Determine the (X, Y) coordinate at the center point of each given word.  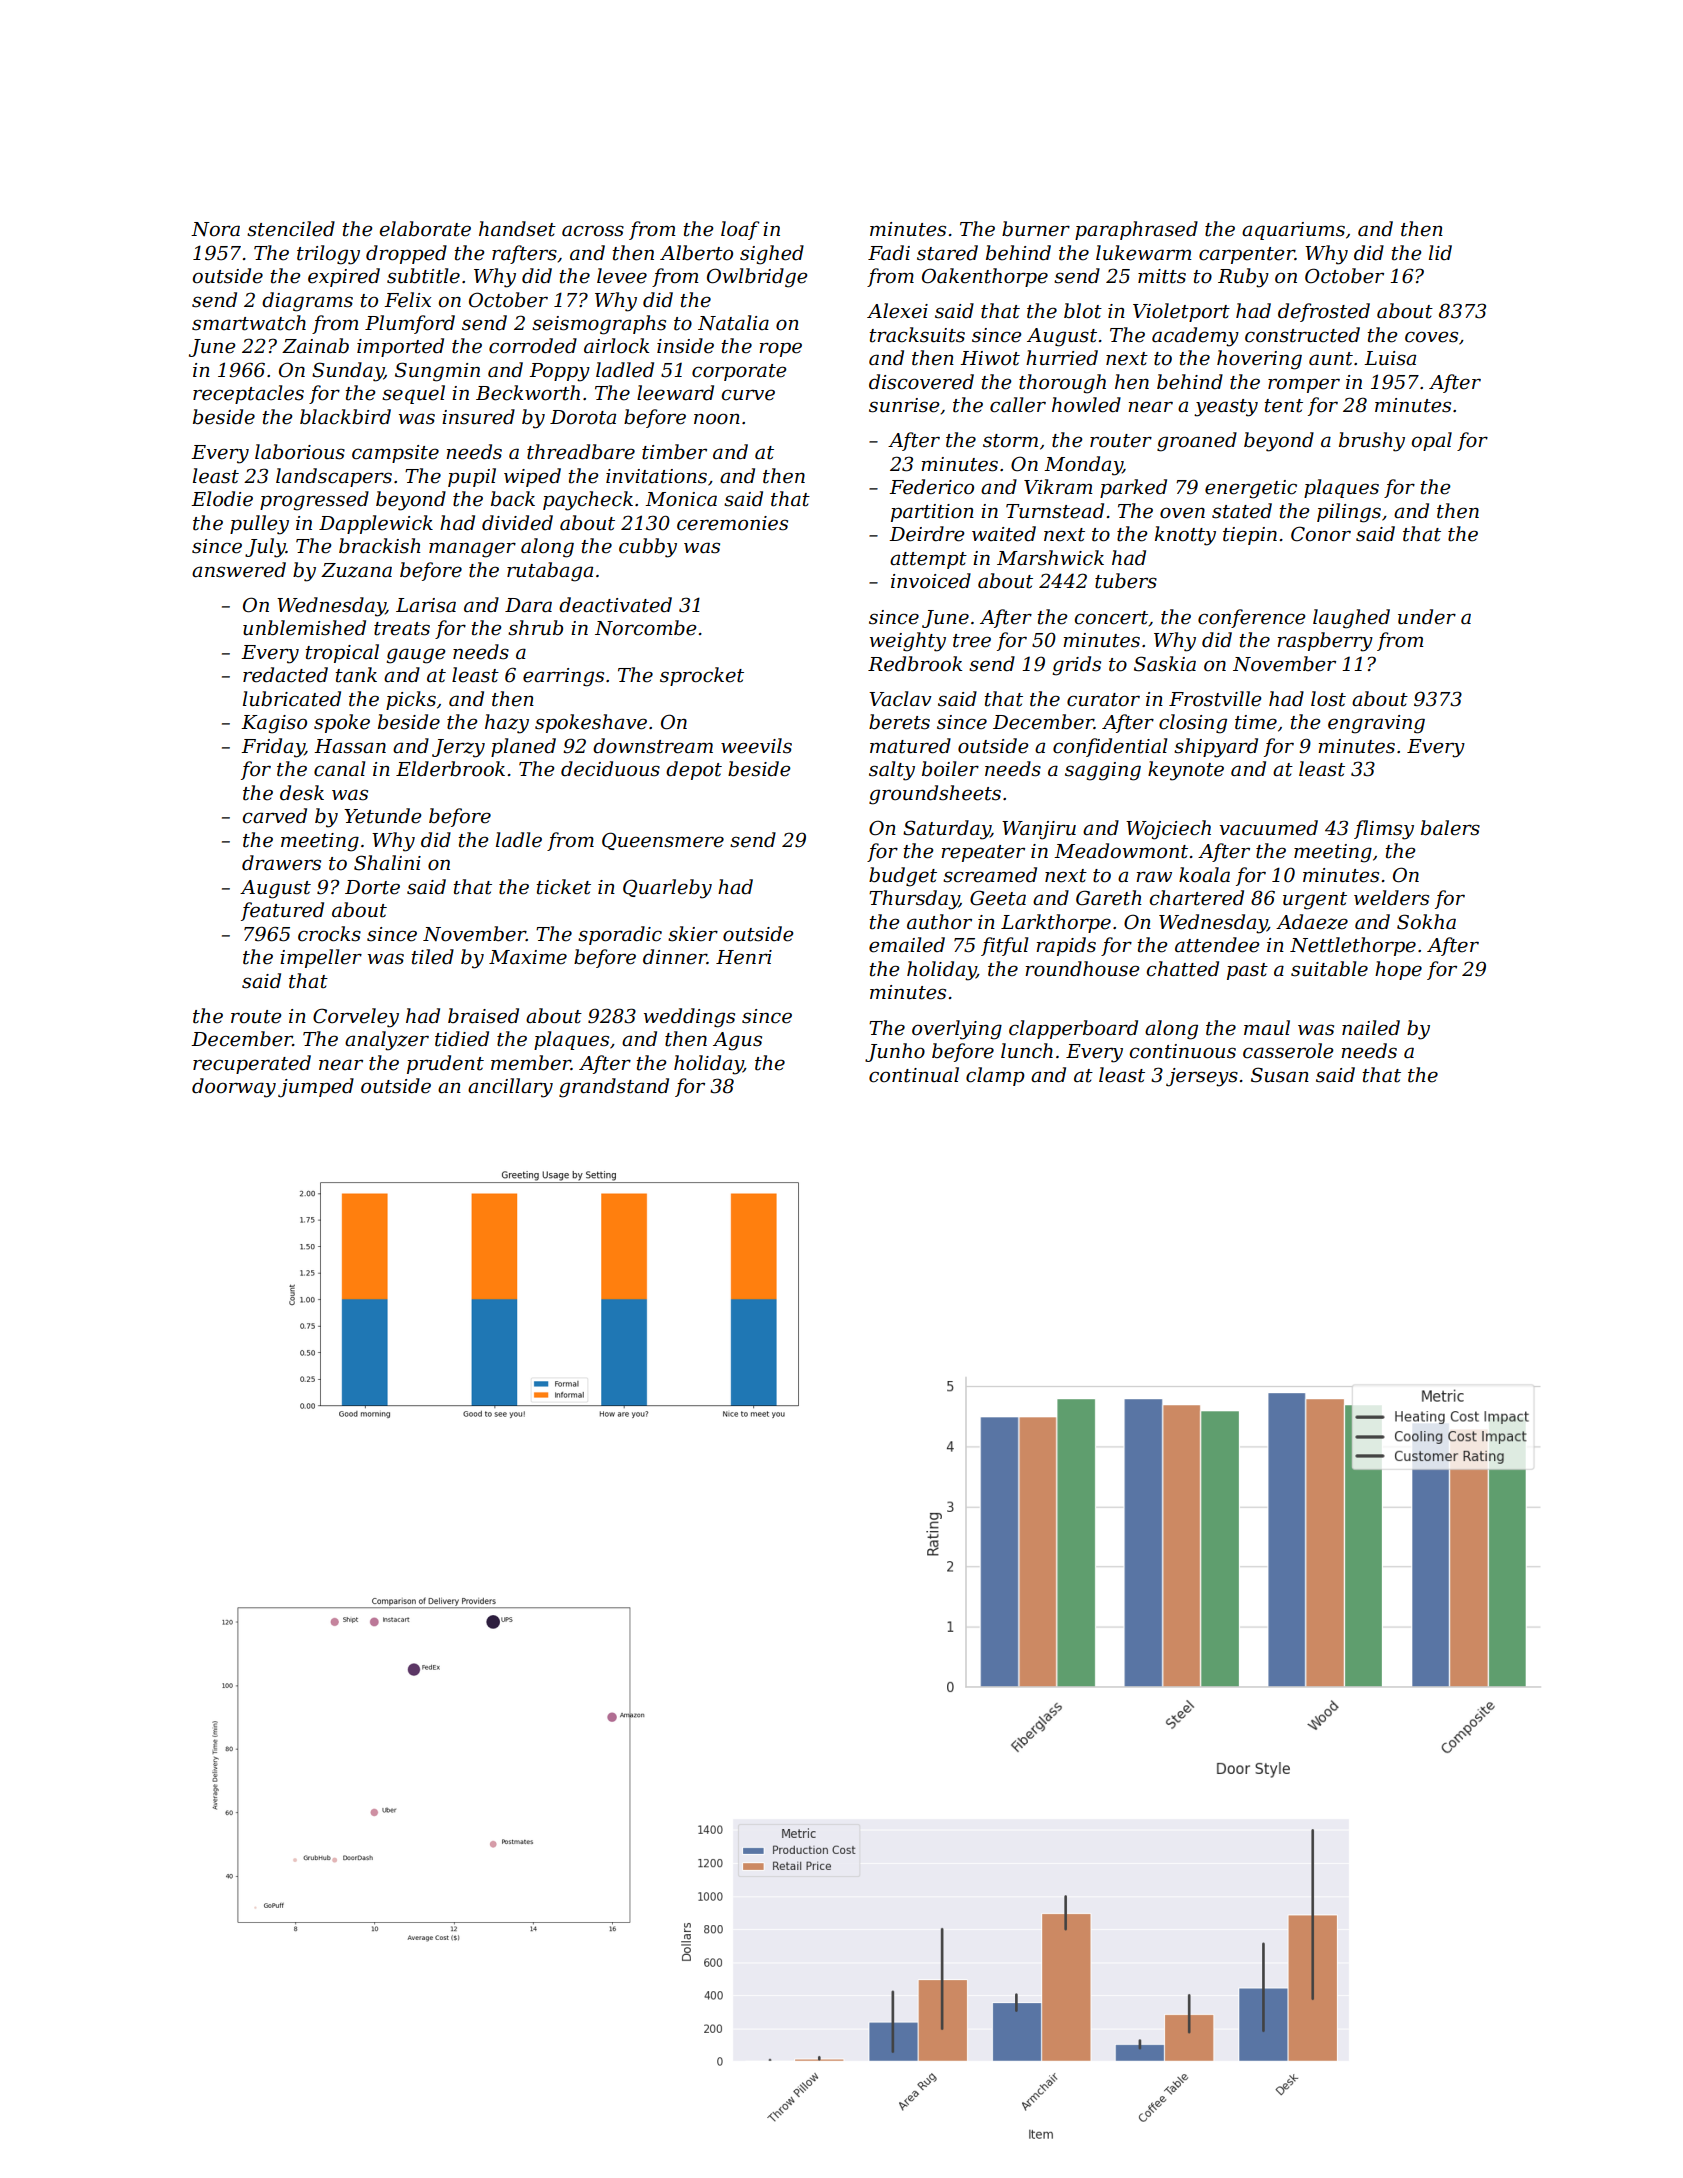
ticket (563, 887)
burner (1036, 229)
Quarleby (667, 889)
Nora (215, 229)
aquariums (1293, 231)
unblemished (304, 628)
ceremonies (732, 523)
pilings (1349, 513)
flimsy (1384, 830)
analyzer (387, 1041)
